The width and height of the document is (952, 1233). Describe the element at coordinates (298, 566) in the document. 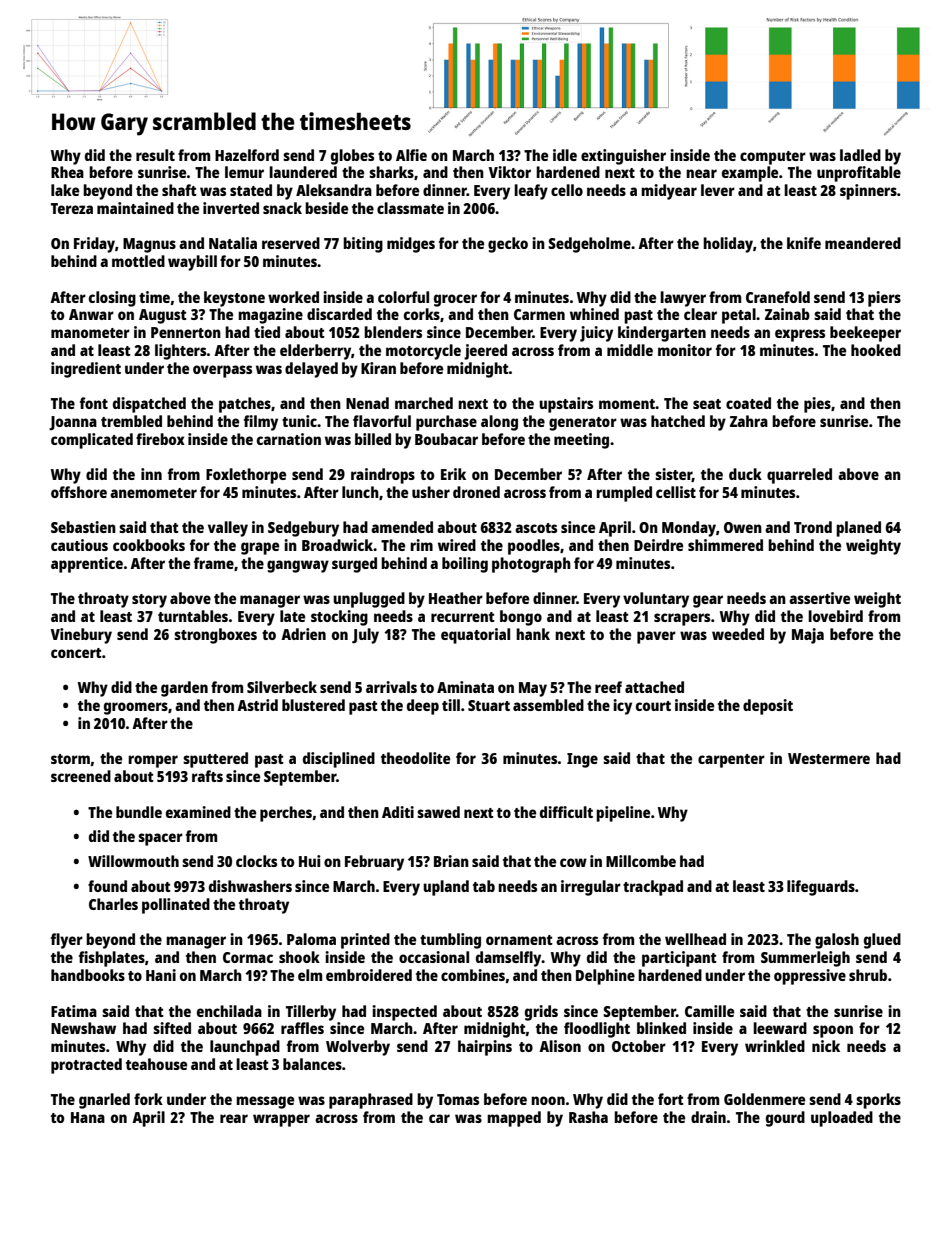

I see `gangway` at that location.
